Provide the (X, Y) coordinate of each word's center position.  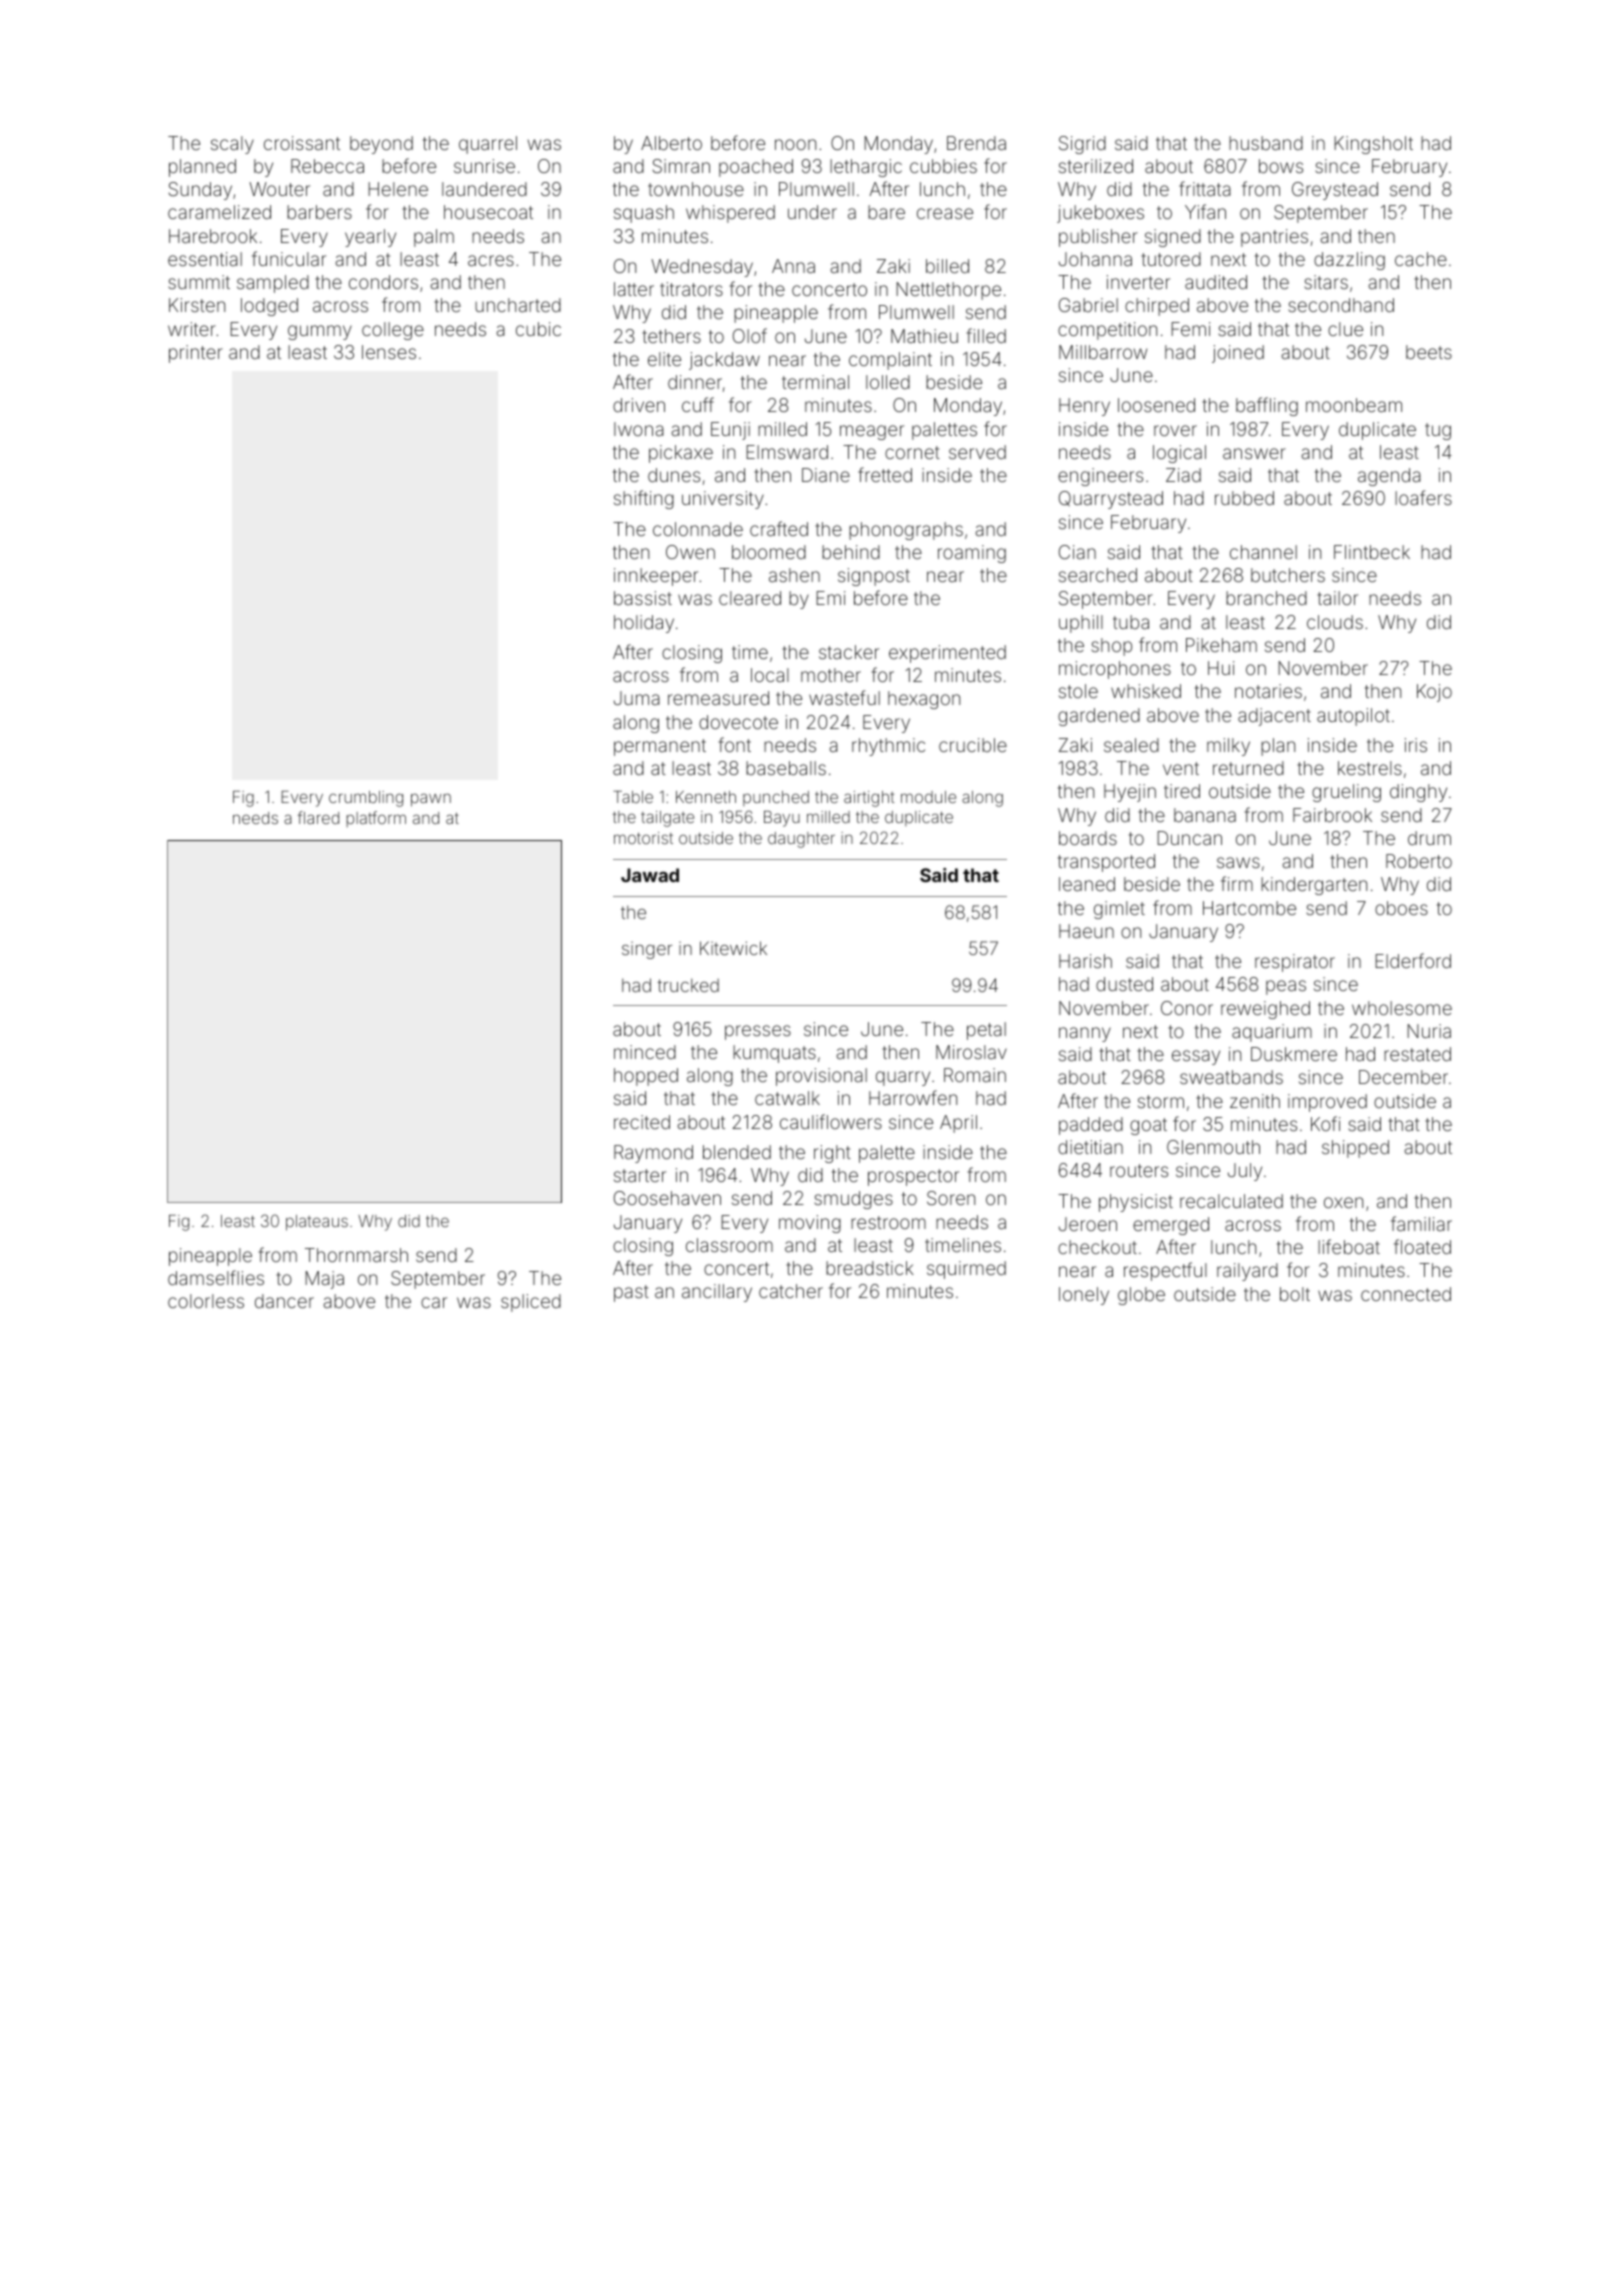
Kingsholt (1373, 145)
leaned (1087, 884)
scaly (232, 145)
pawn (431, 800)
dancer (284, 1301)
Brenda (976, 143)
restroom (888, 1222)
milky (1228, 747)
